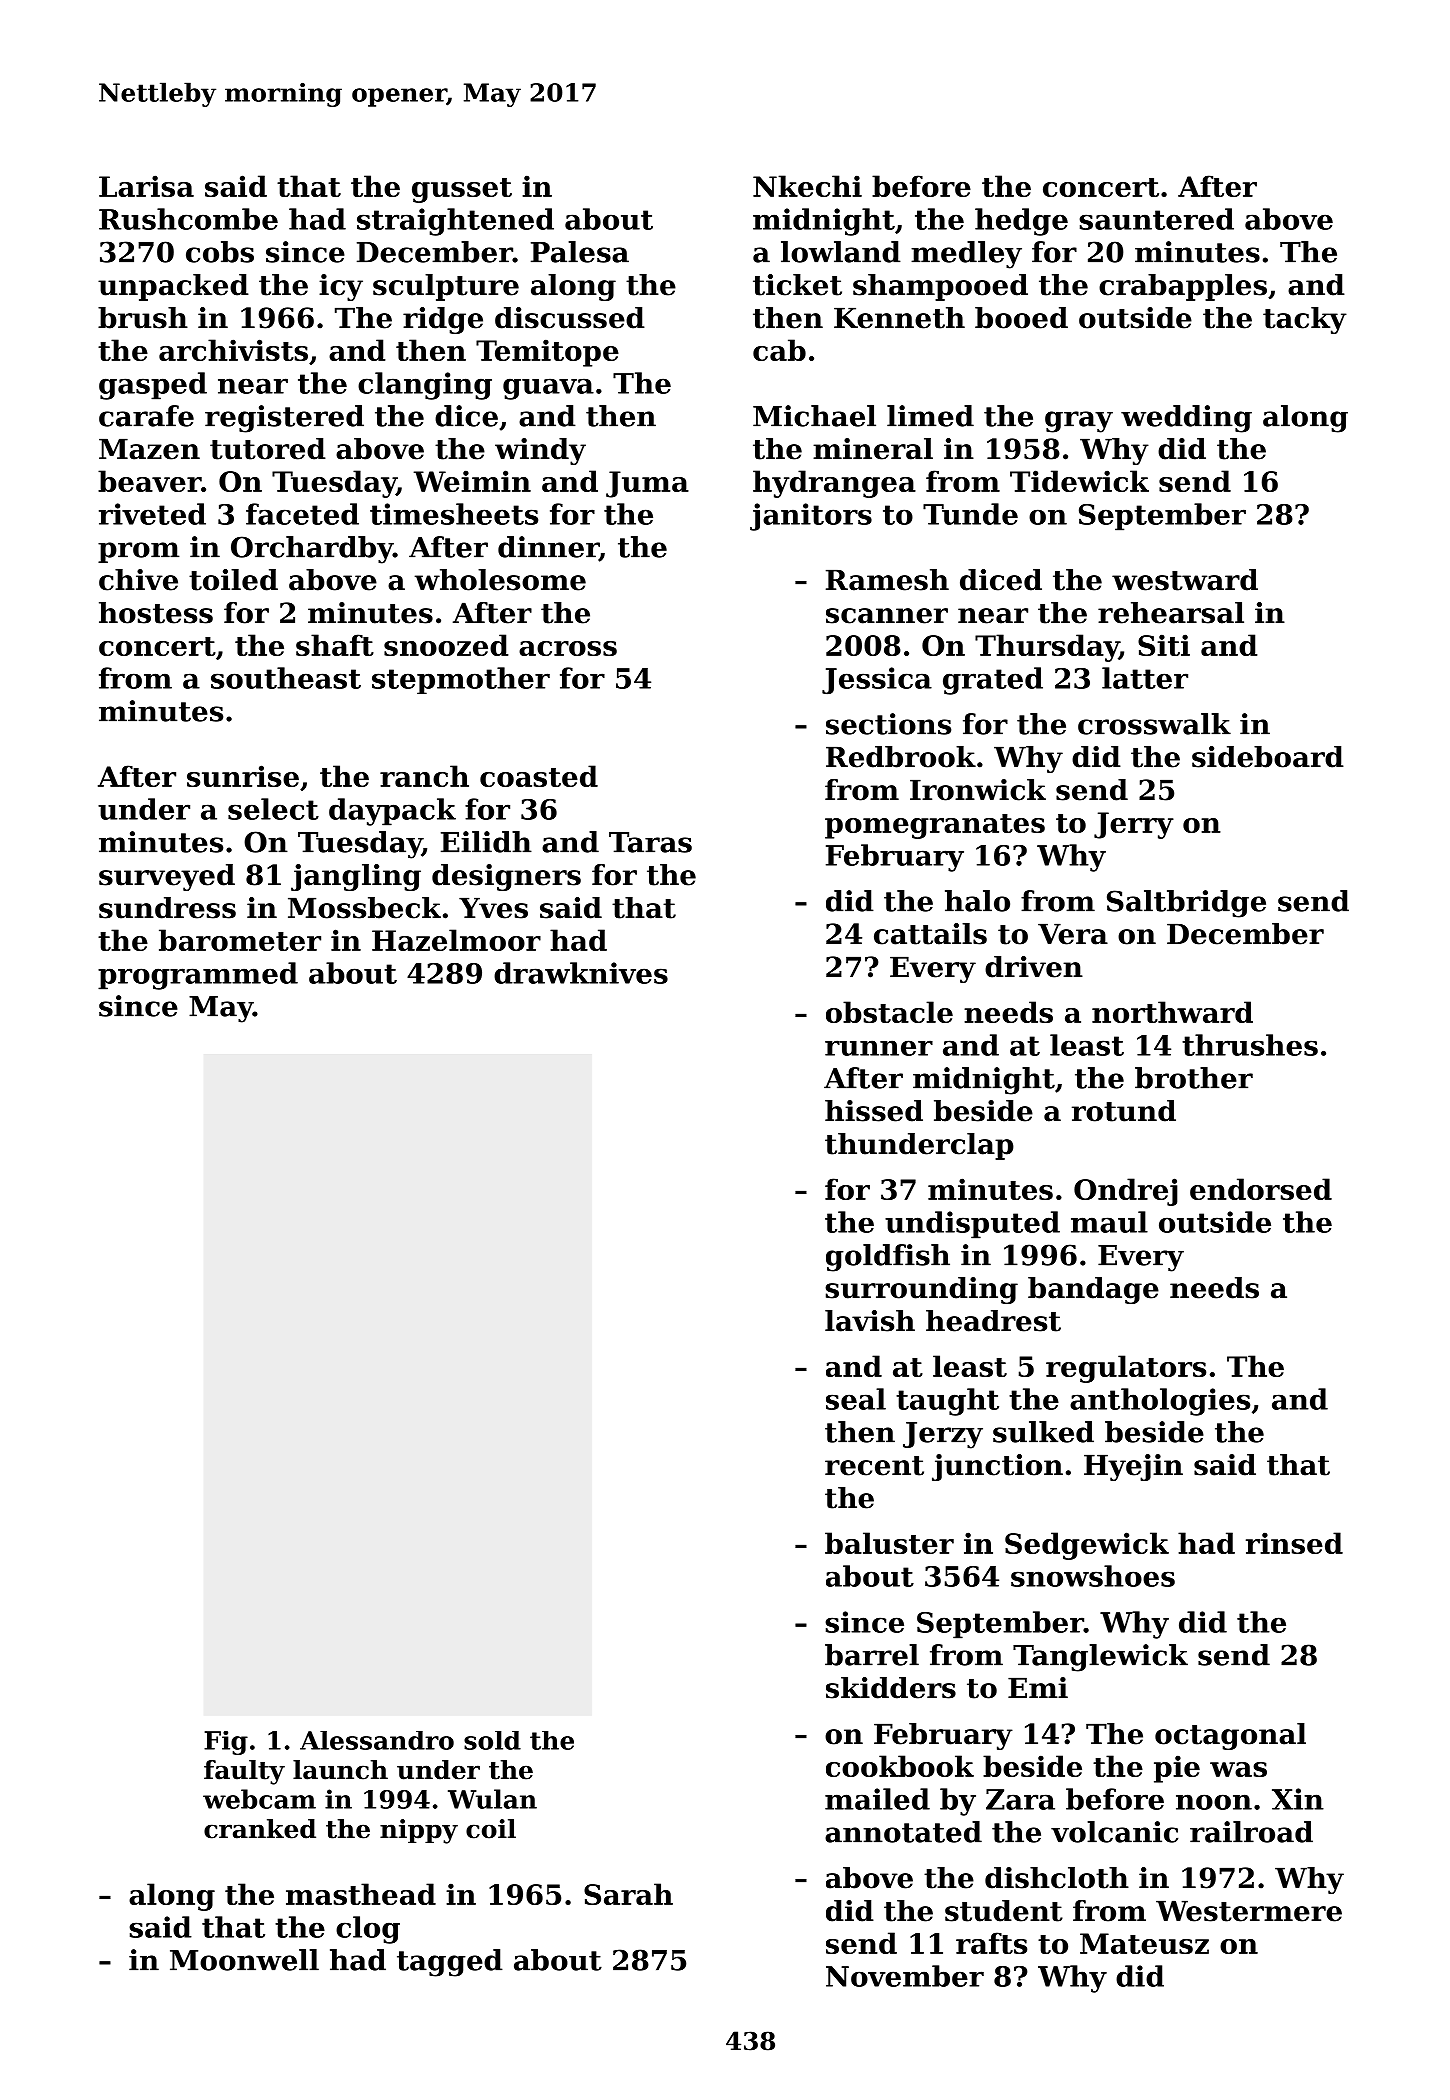 The image size is (1450, 2100). What do you see at coordinates (1156, 219) in the screenshot?
I see `sauntered` at bounding box center [1156, 219].
